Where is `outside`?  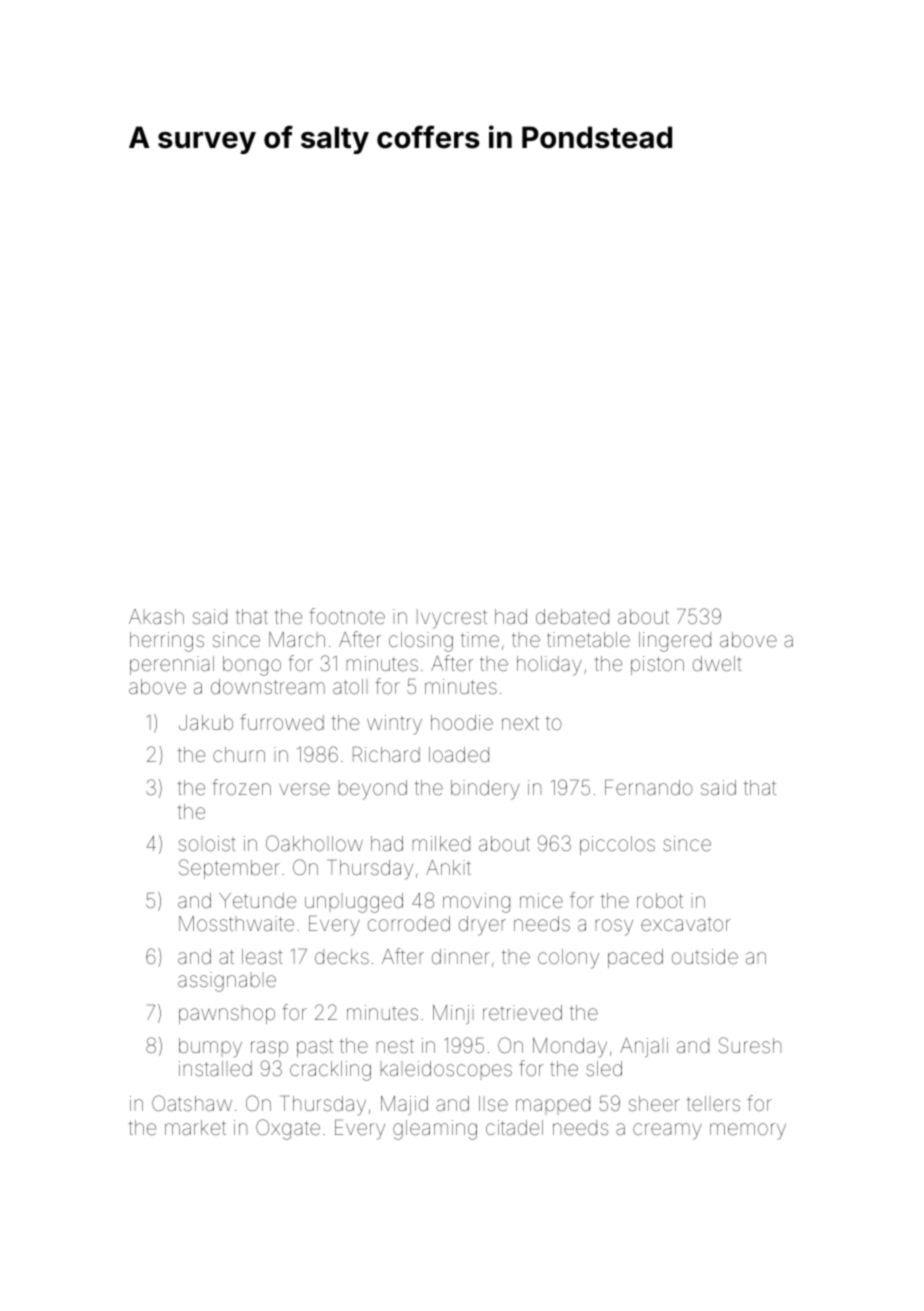
outside is located at coordinates (705, 956).
